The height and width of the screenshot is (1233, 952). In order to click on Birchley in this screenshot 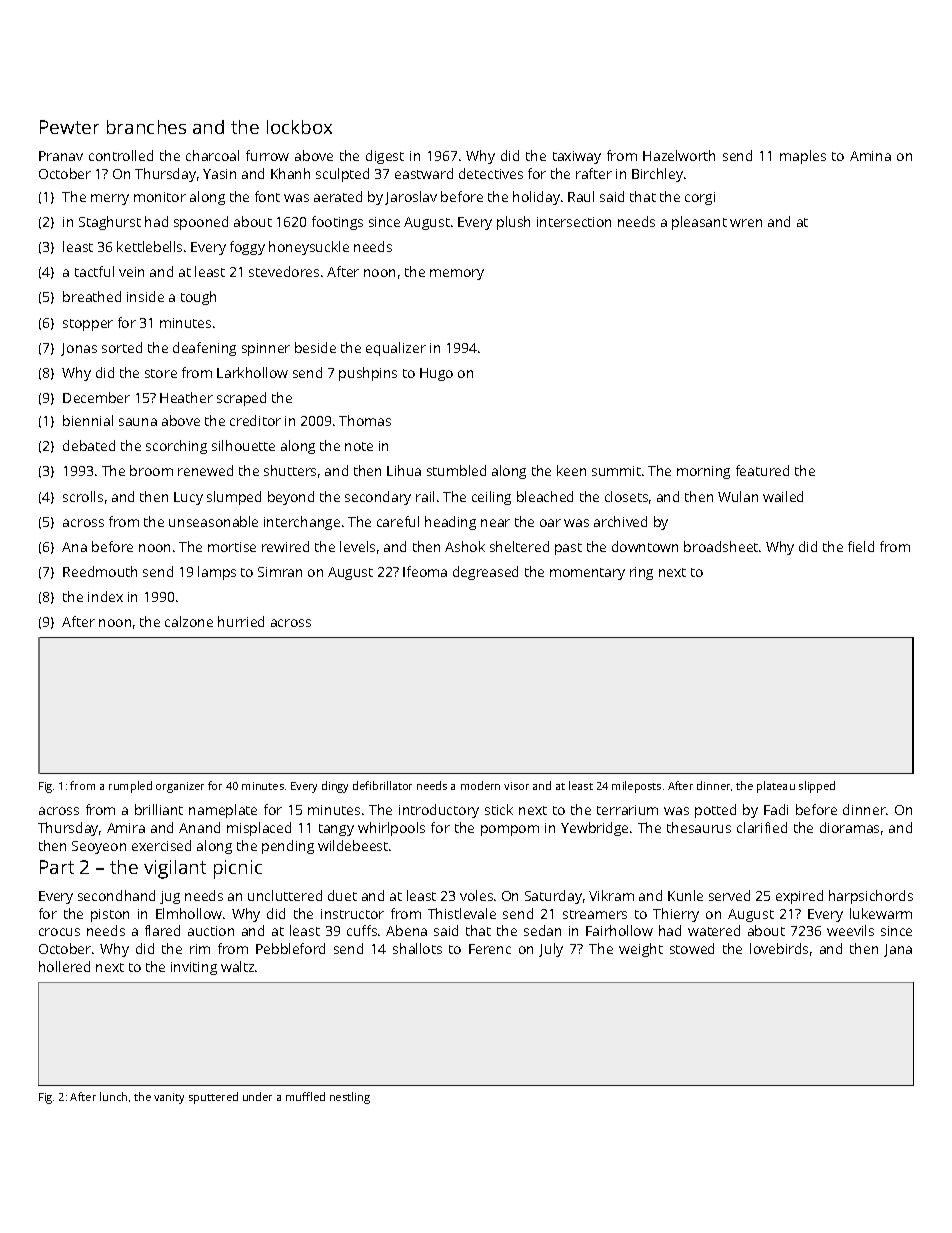, I will do `click(657, 175)`.
